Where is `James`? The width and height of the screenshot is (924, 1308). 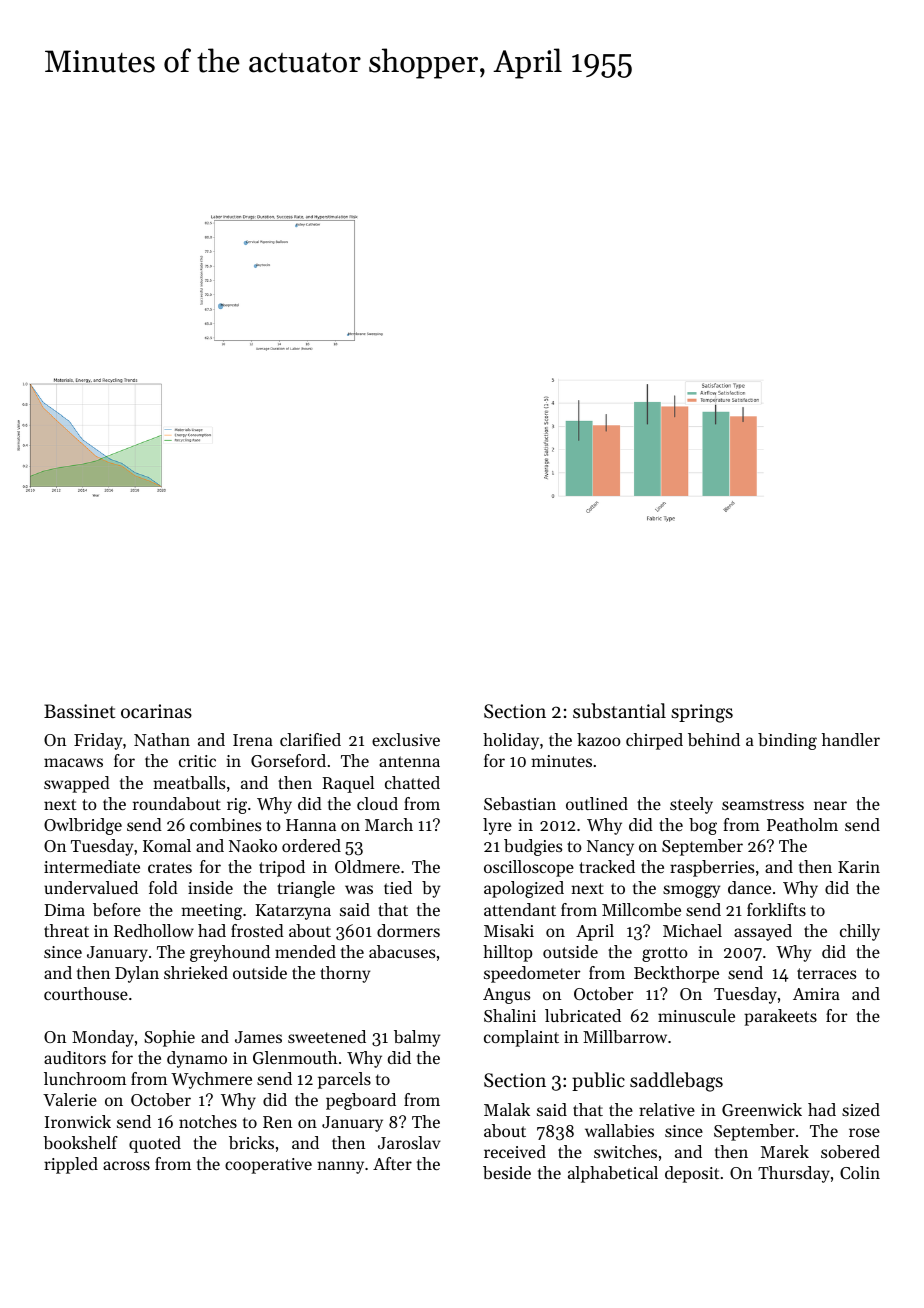
James is located at coordinates (258, 1037).
